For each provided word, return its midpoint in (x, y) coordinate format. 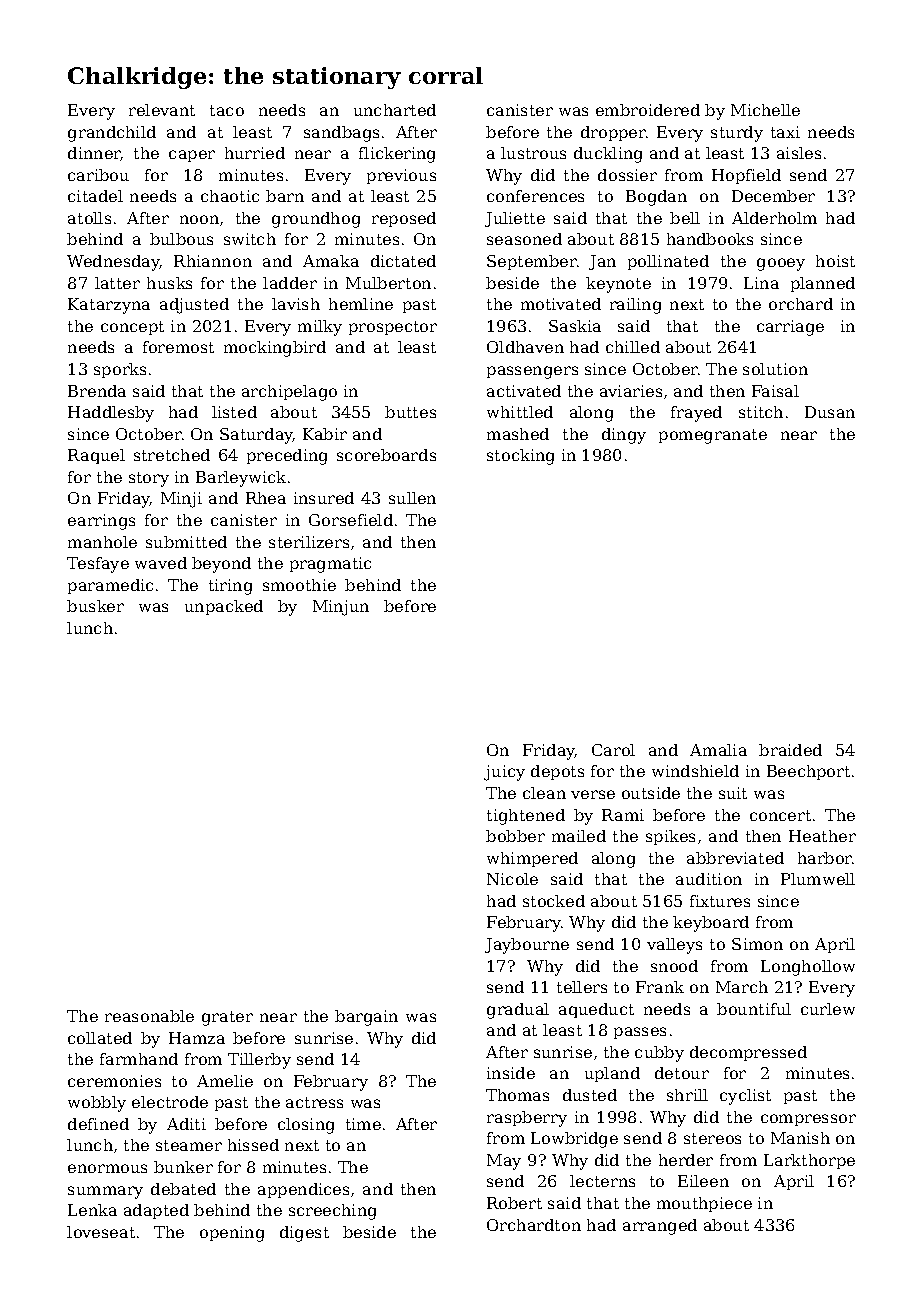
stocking (520, 457)
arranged (660, 1227)
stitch (761, 412)
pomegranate (713, 436)
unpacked (224, 607)
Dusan (830, 412)
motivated (561, 304)
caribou (98, 175)
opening (232, 1234)
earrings (101, 522)
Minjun (341, 608)
